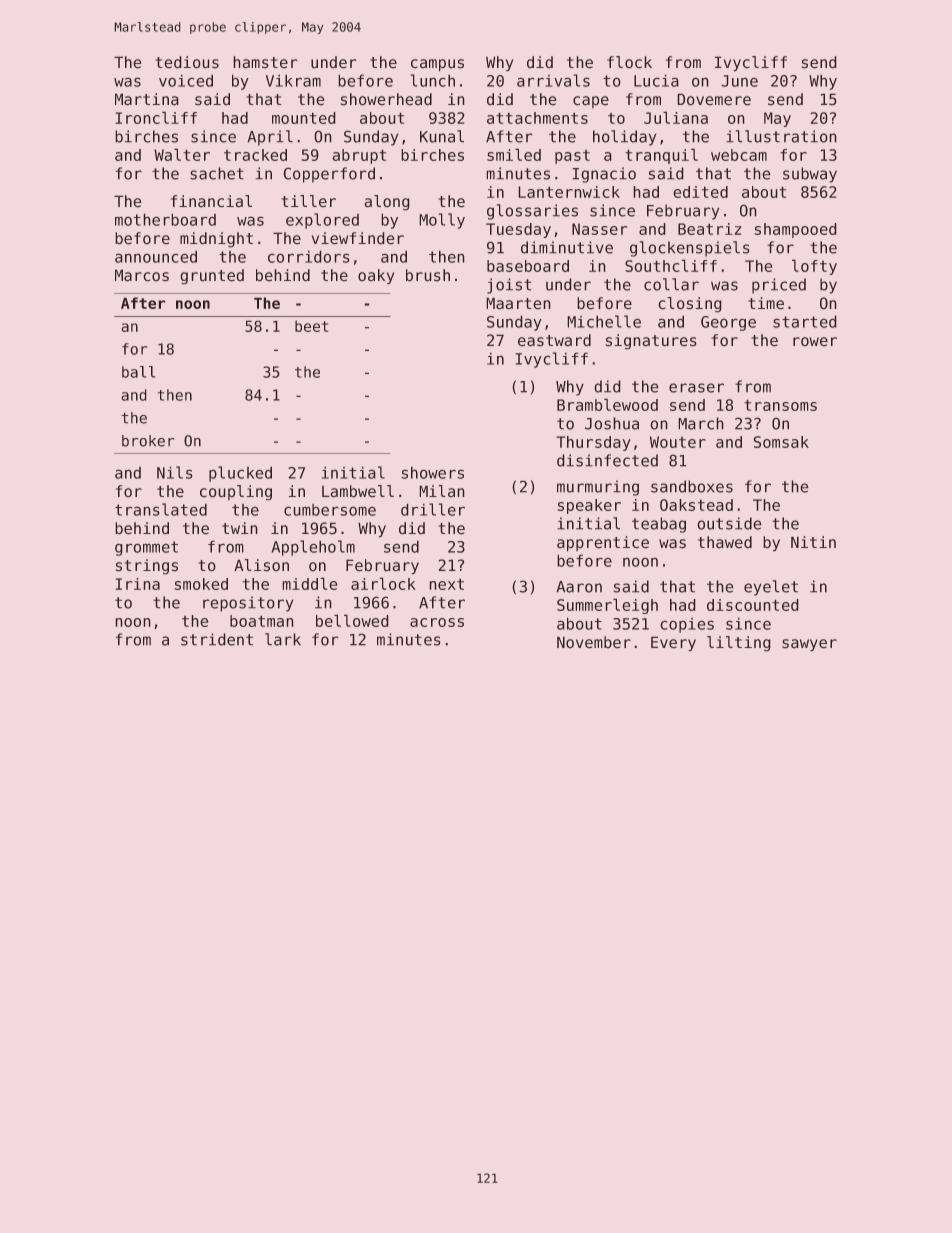 The image size is (952, 1233). Describe the element at coordinates (146, 548) in the document. I see `grommet` at that location.
